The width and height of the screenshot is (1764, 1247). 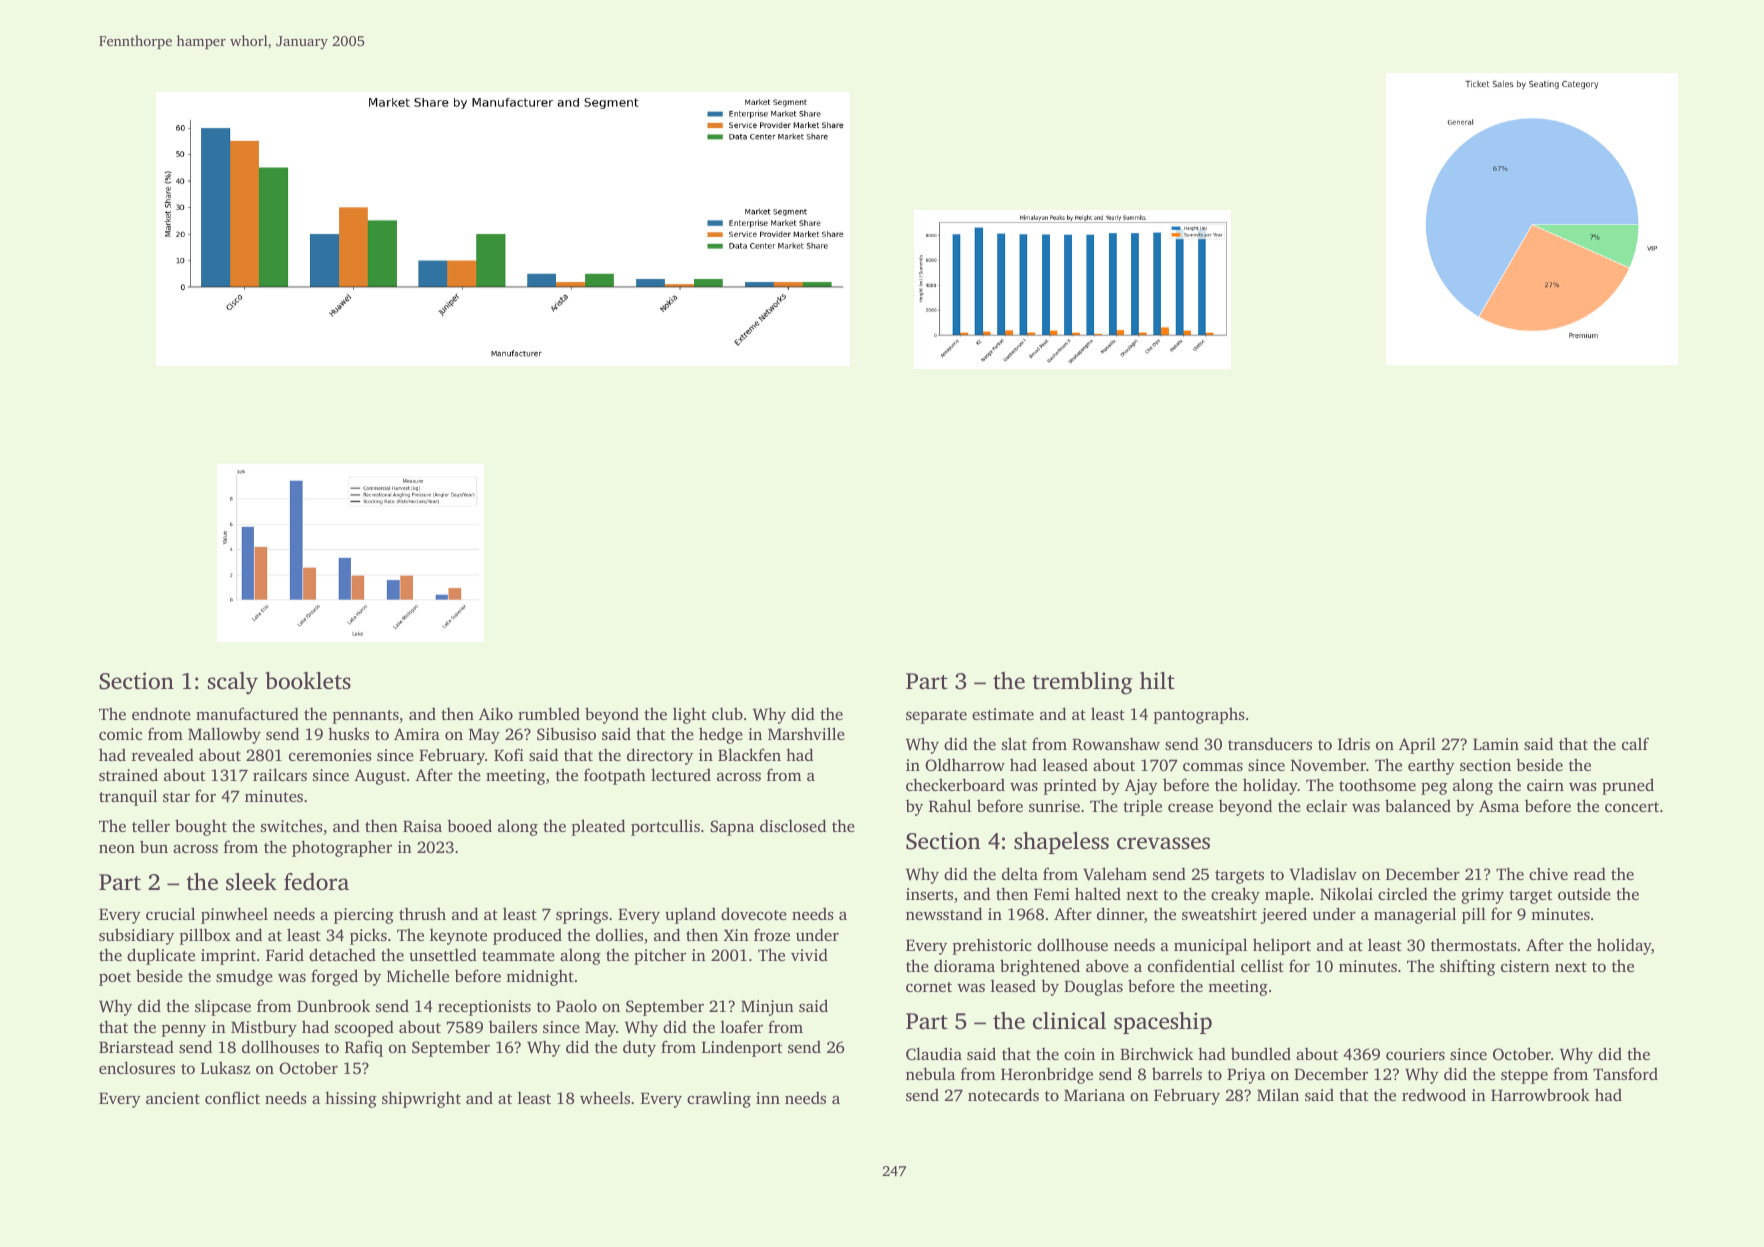 What do you see at coordinates (605, 1097) in the screenshot?
I see `wheels` at bounding box center [605, 1097].
